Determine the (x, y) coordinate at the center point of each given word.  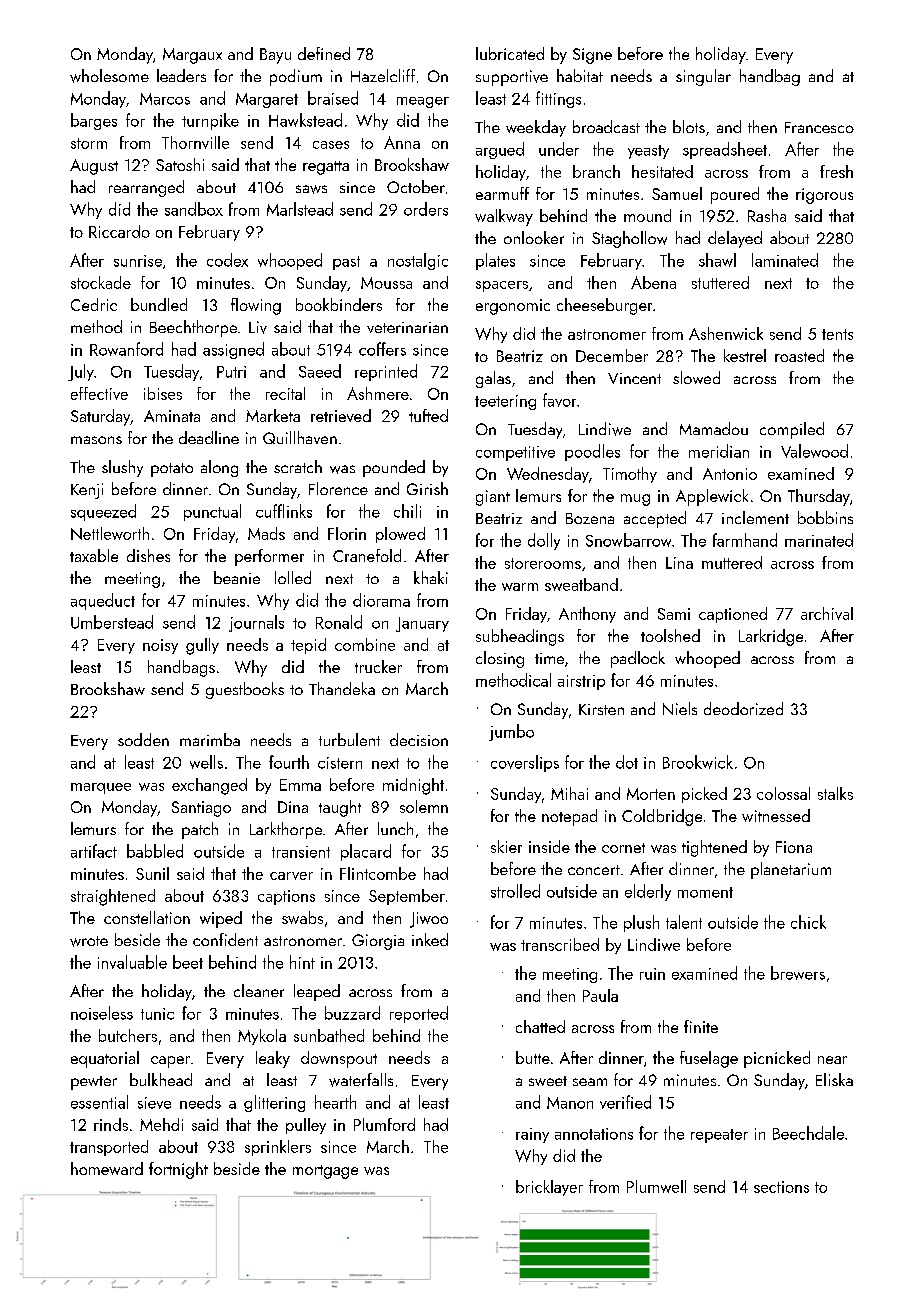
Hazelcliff (383, 75)
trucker (378, 666)
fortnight (178, 1170)
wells (206, 762)
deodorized (743, 708)
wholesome (109, 76)
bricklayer (549, 1188)
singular (703, 77)
